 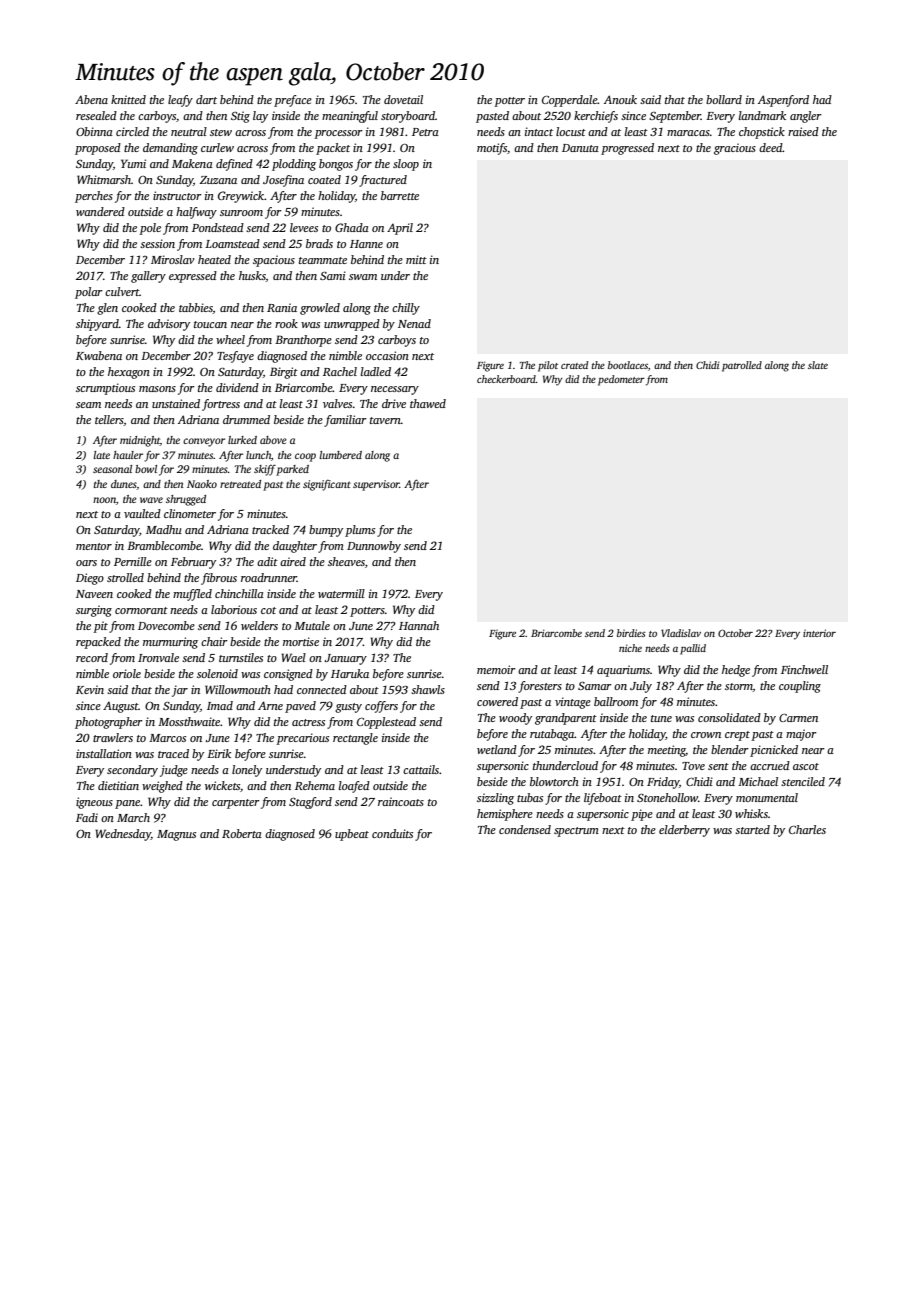 What do you see at coordinates (128, 99) in the document?
I see `knitted` at bounding box center [128, 99].
